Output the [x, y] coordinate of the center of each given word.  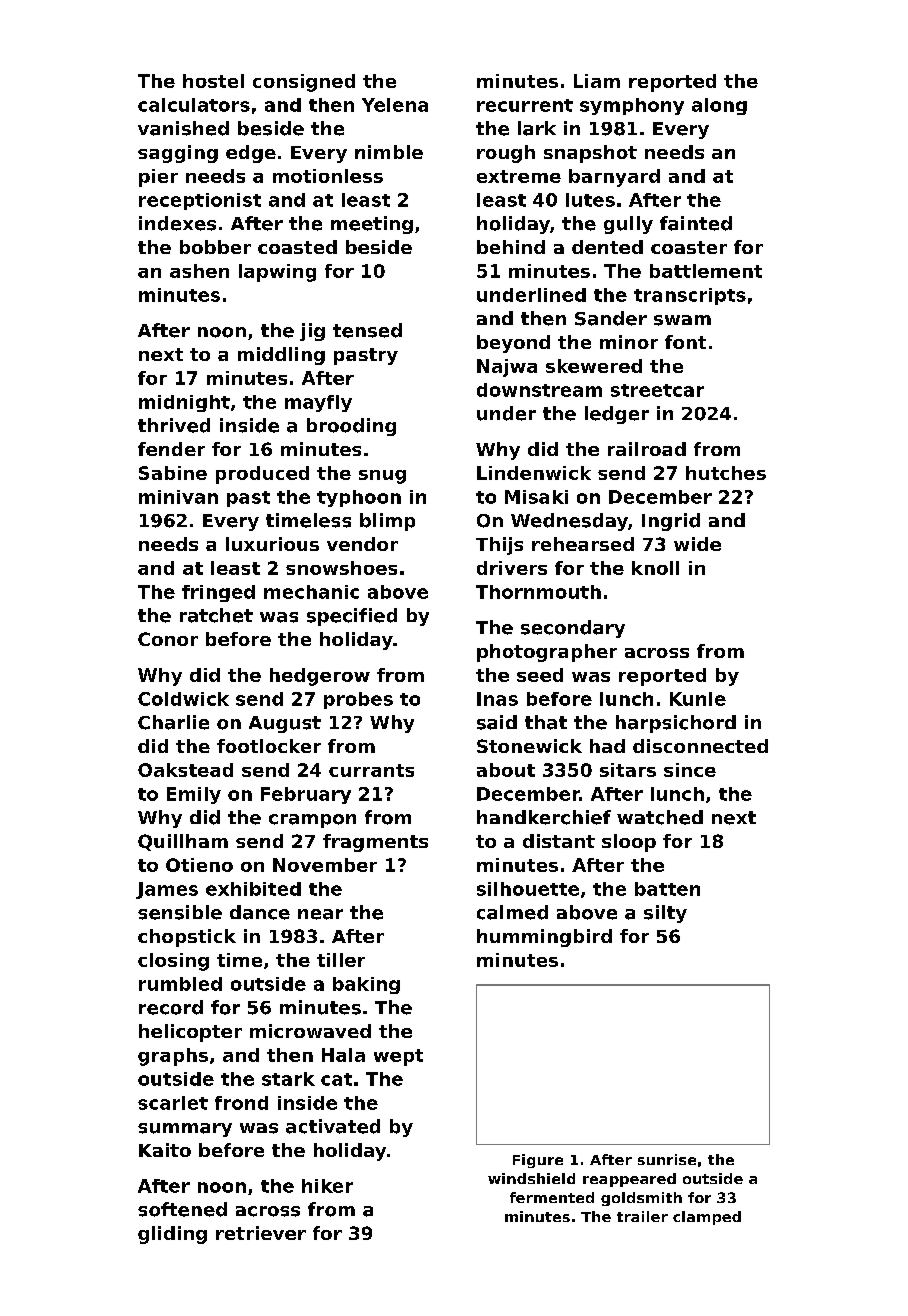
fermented [552, 1197]
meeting [372, 225]
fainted [696, 223]
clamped [707, 1218]
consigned [304, 83]
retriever [261, 1233]
